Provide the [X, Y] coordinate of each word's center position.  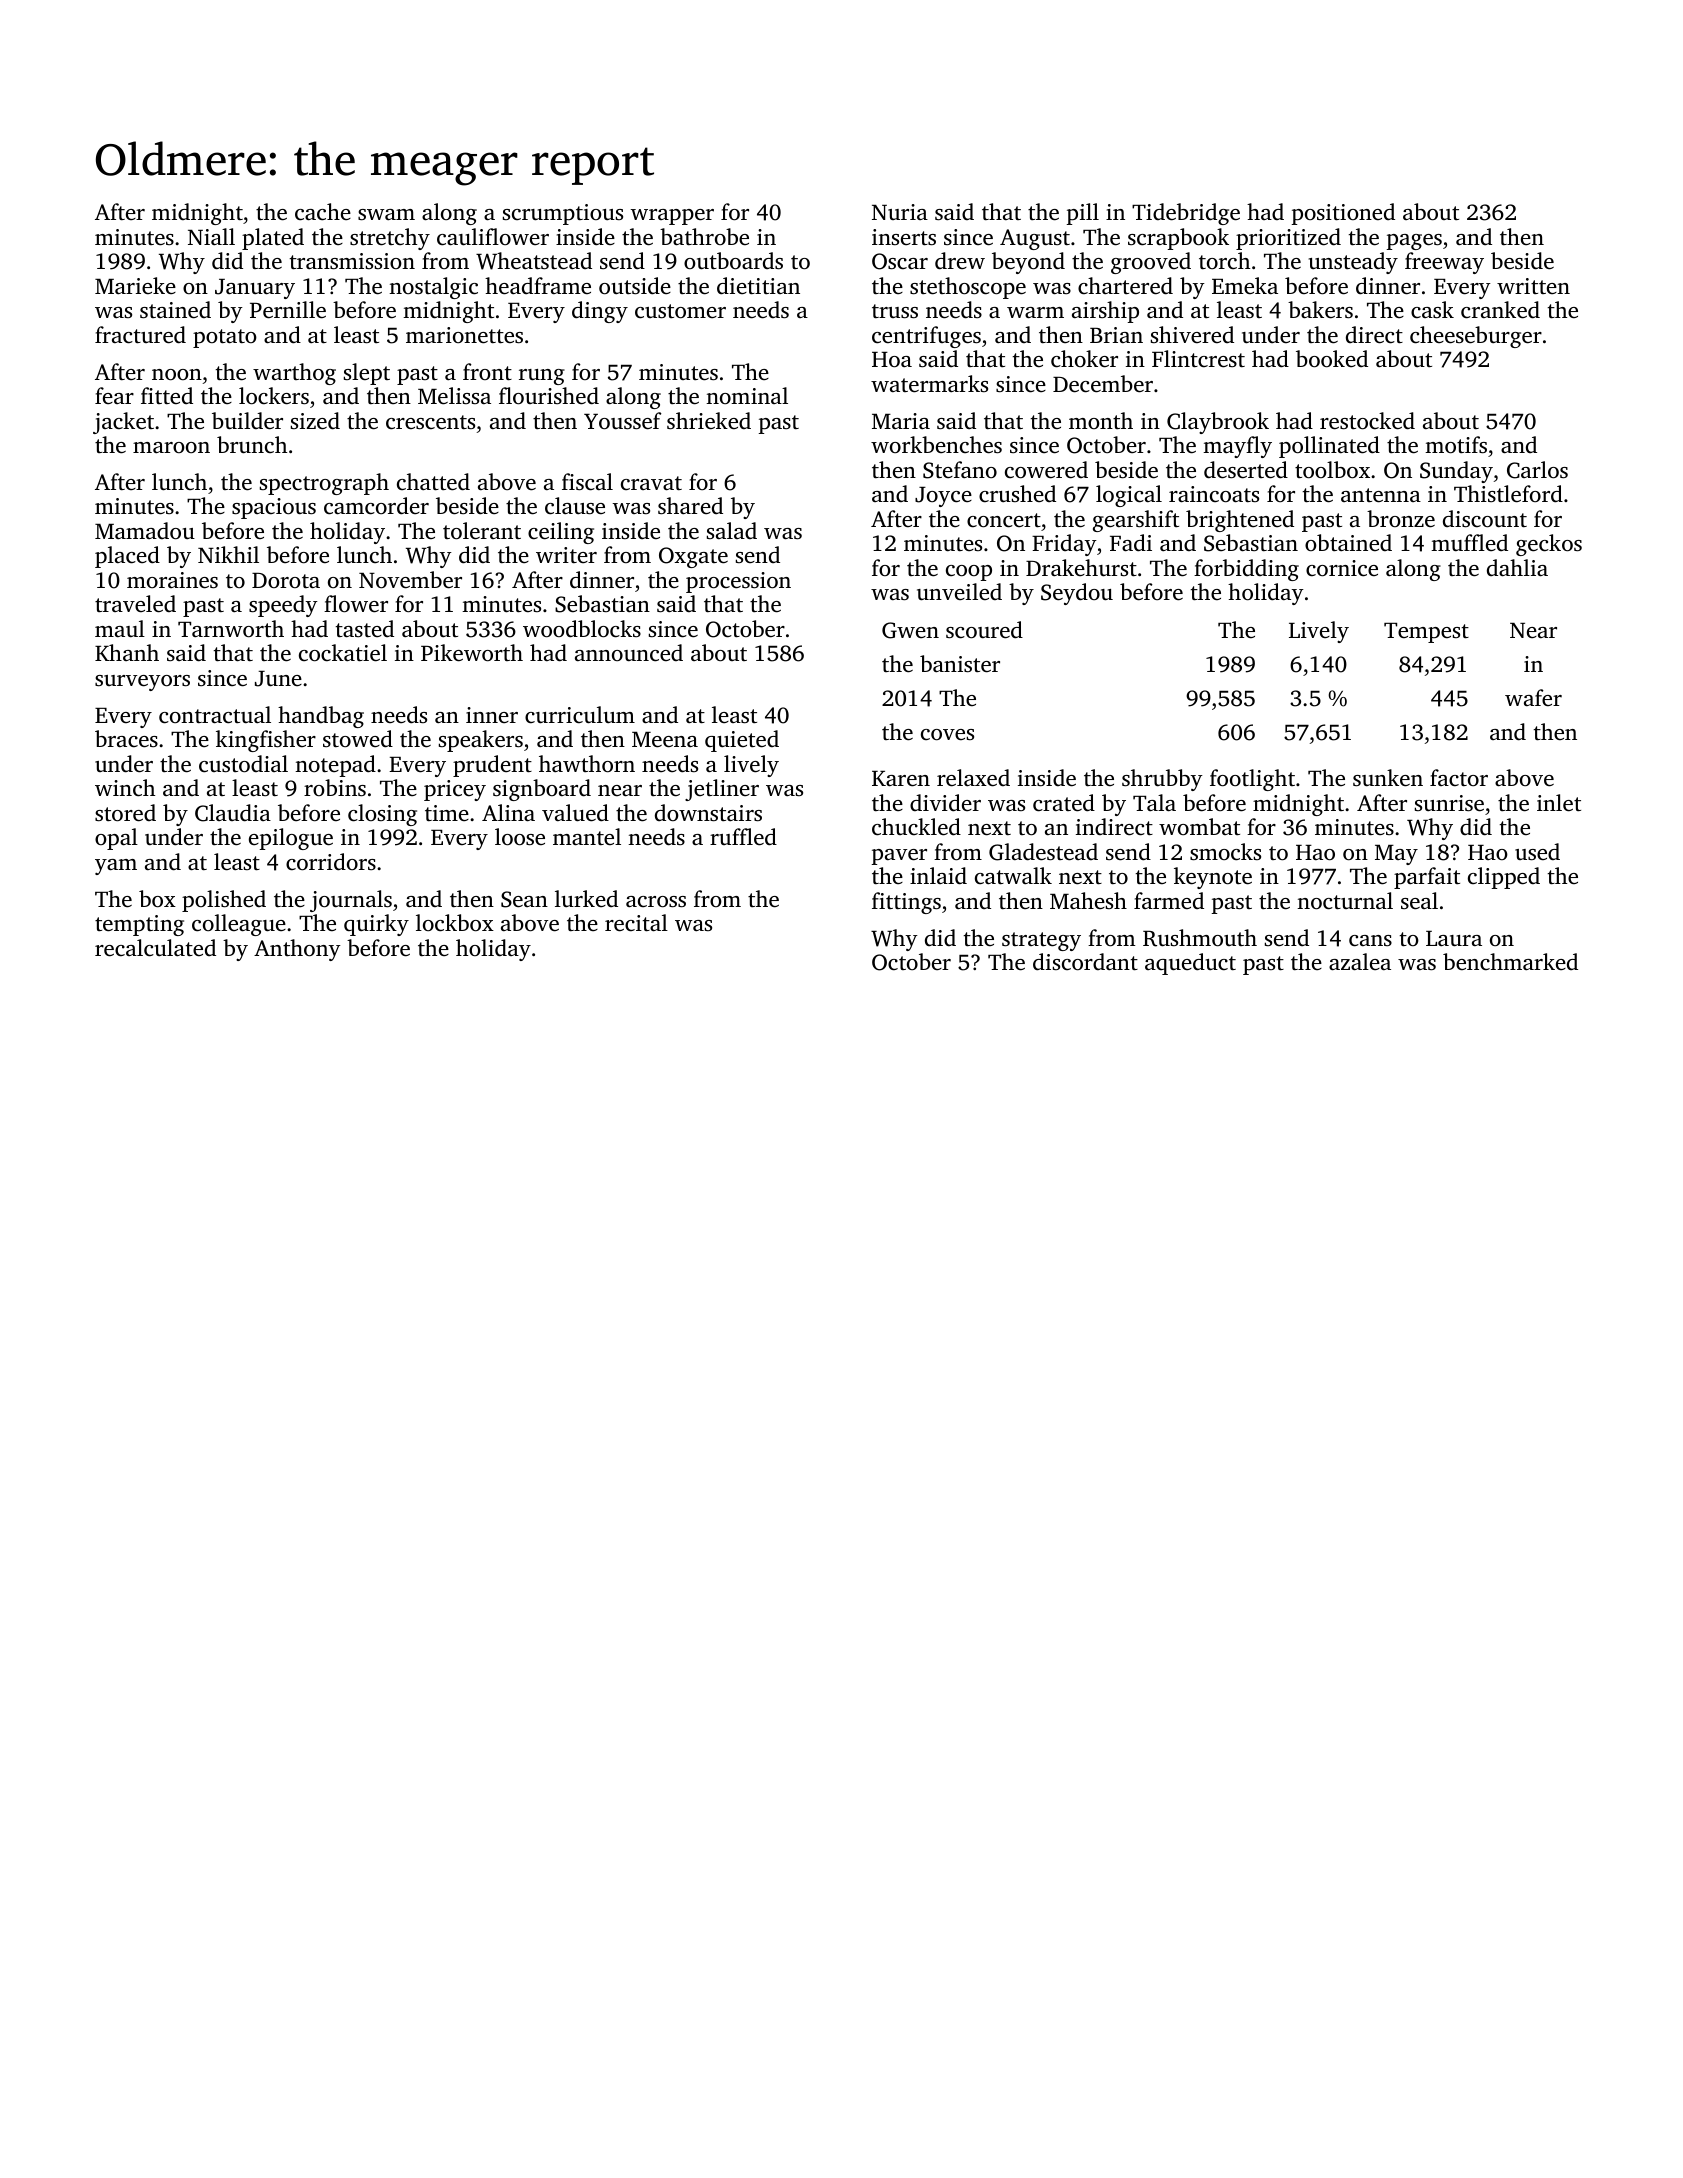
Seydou [1077, 594]
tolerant [482, 531]
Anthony [297, 950]
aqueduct [1190, 964]
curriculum [580, 715]
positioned [1343, 214]
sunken [1388, 778]
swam [386, 214]
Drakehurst [1081, 568]
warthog [294, 374]
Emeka [1245, 285]
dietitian [758, 286]
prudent [492, 766]
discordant [1085, 962]
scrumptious [563, 214]
